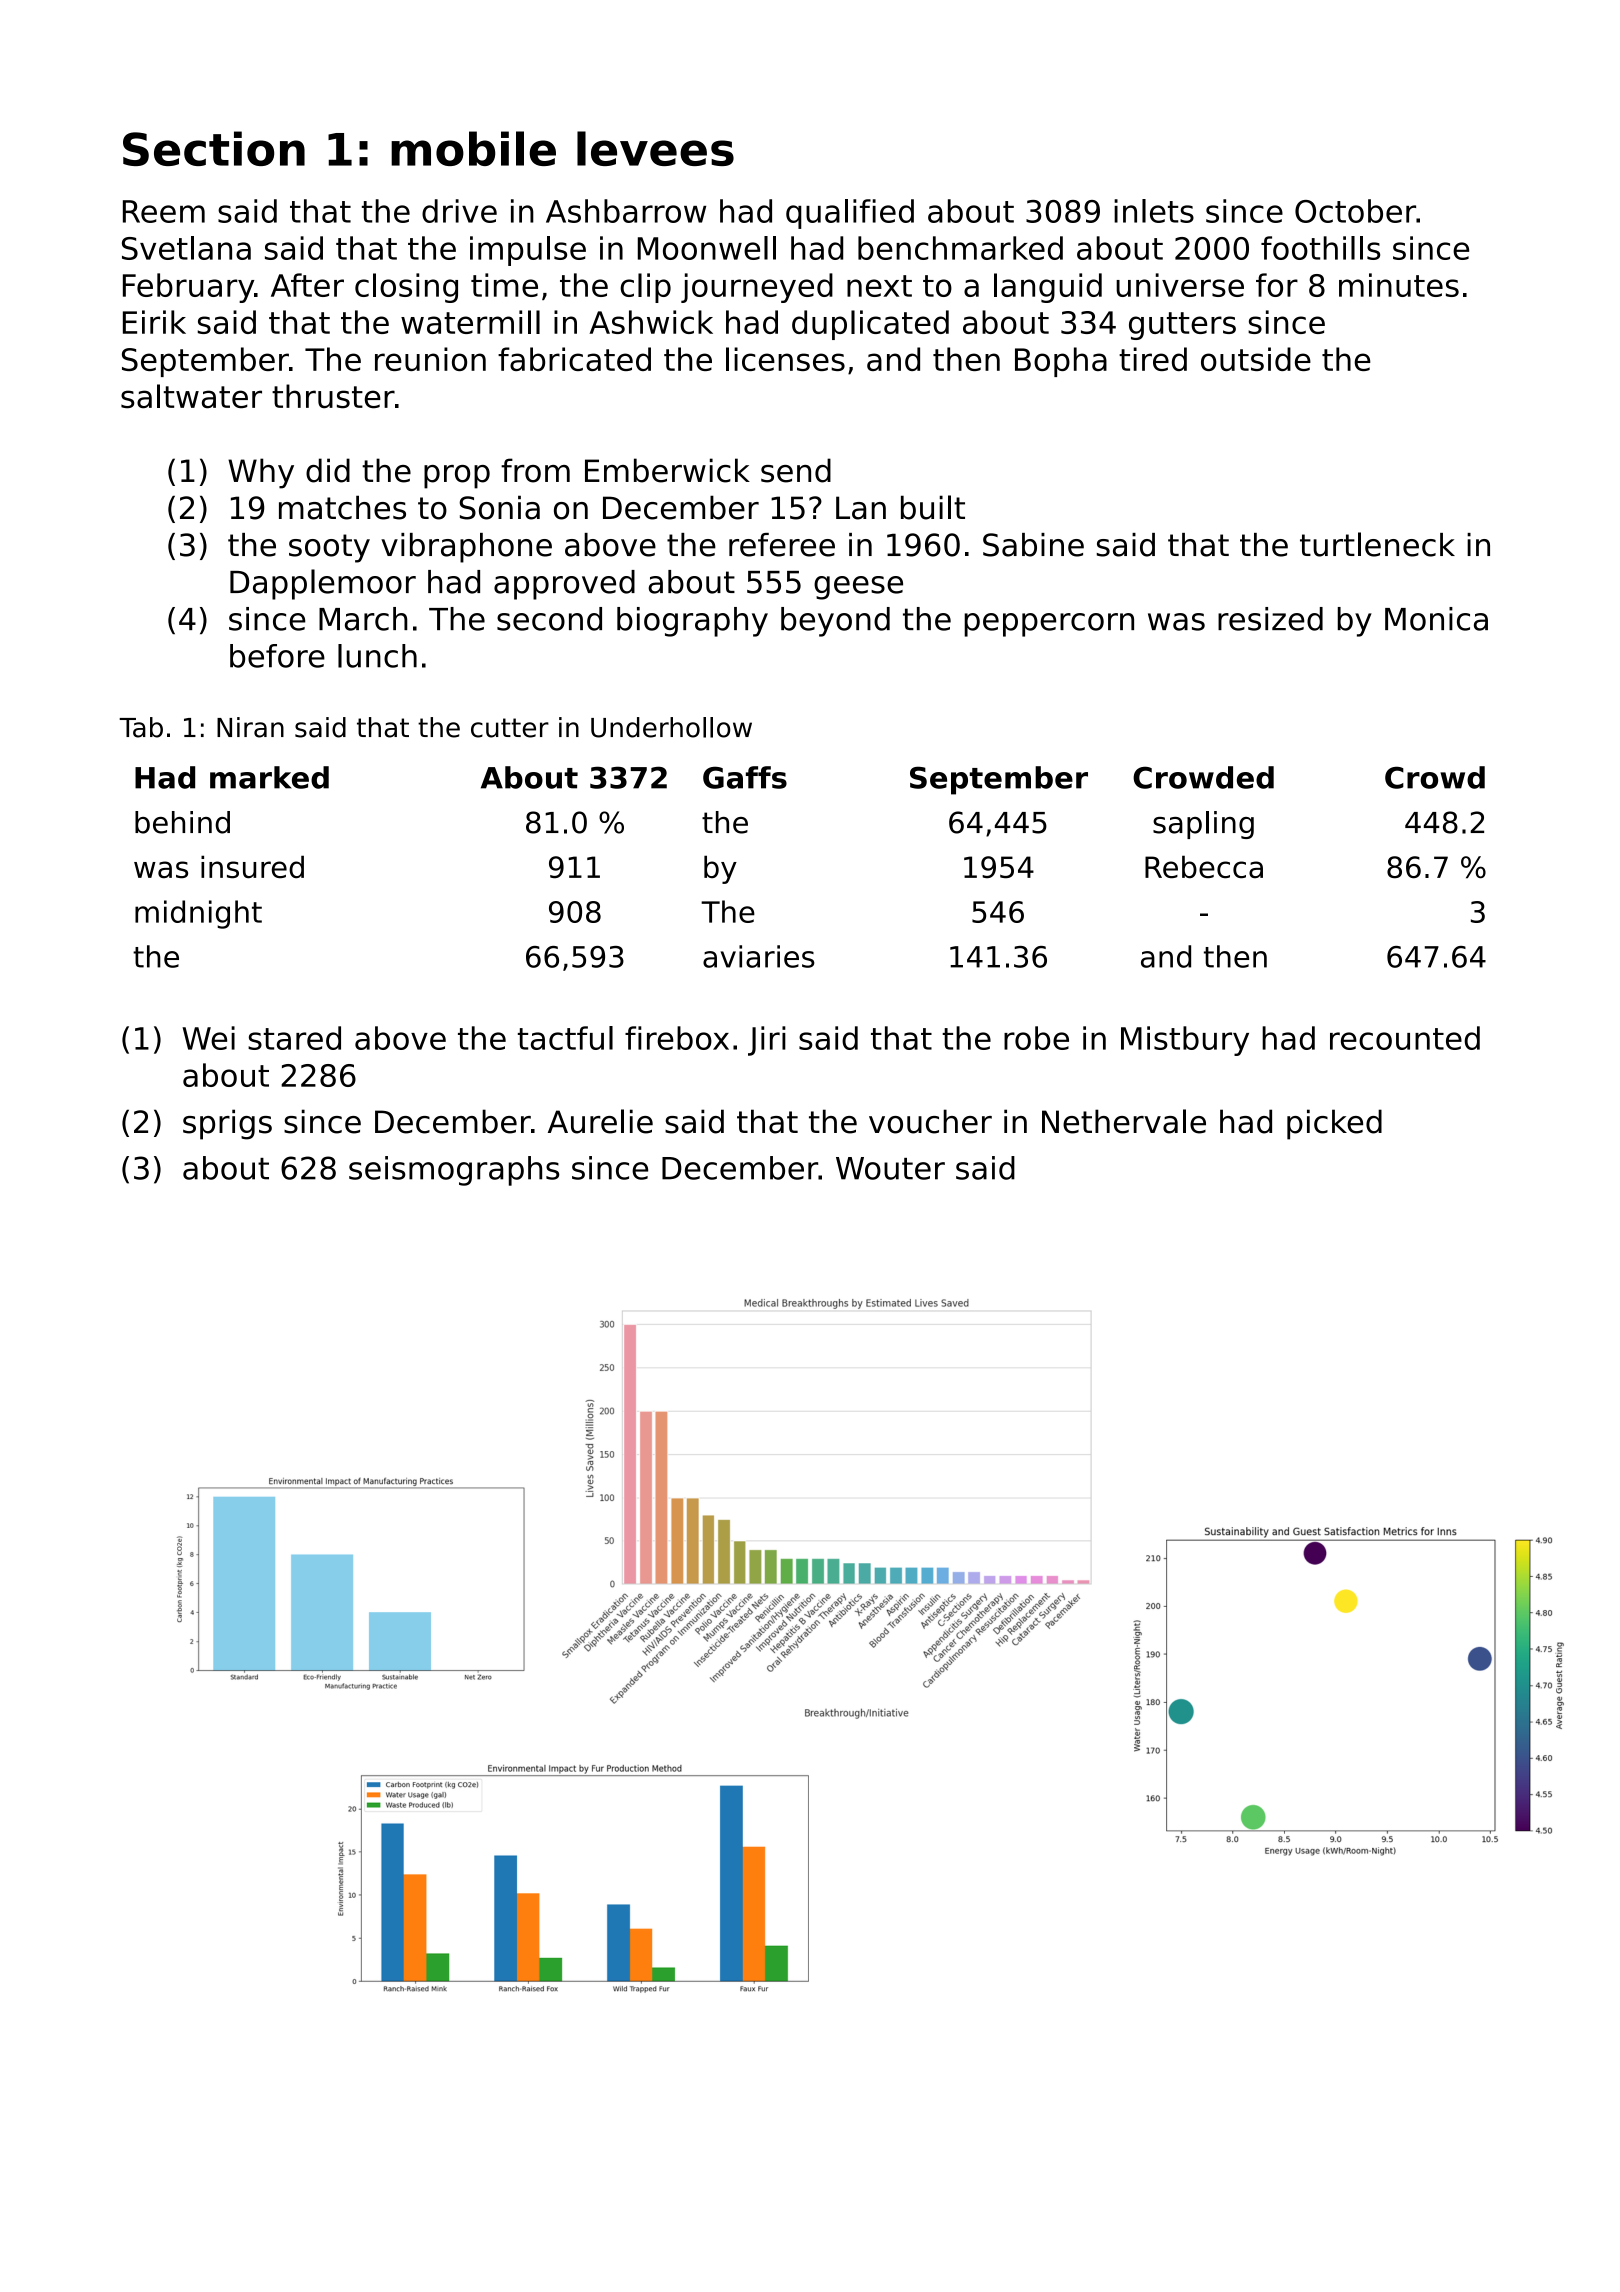 Image resolution: width=1620 pixels, height=2292 pixels. What do you see at coordinates (1154, 211) in the screenshot?
I see `inlets` at bounding box center [1154, 211].
